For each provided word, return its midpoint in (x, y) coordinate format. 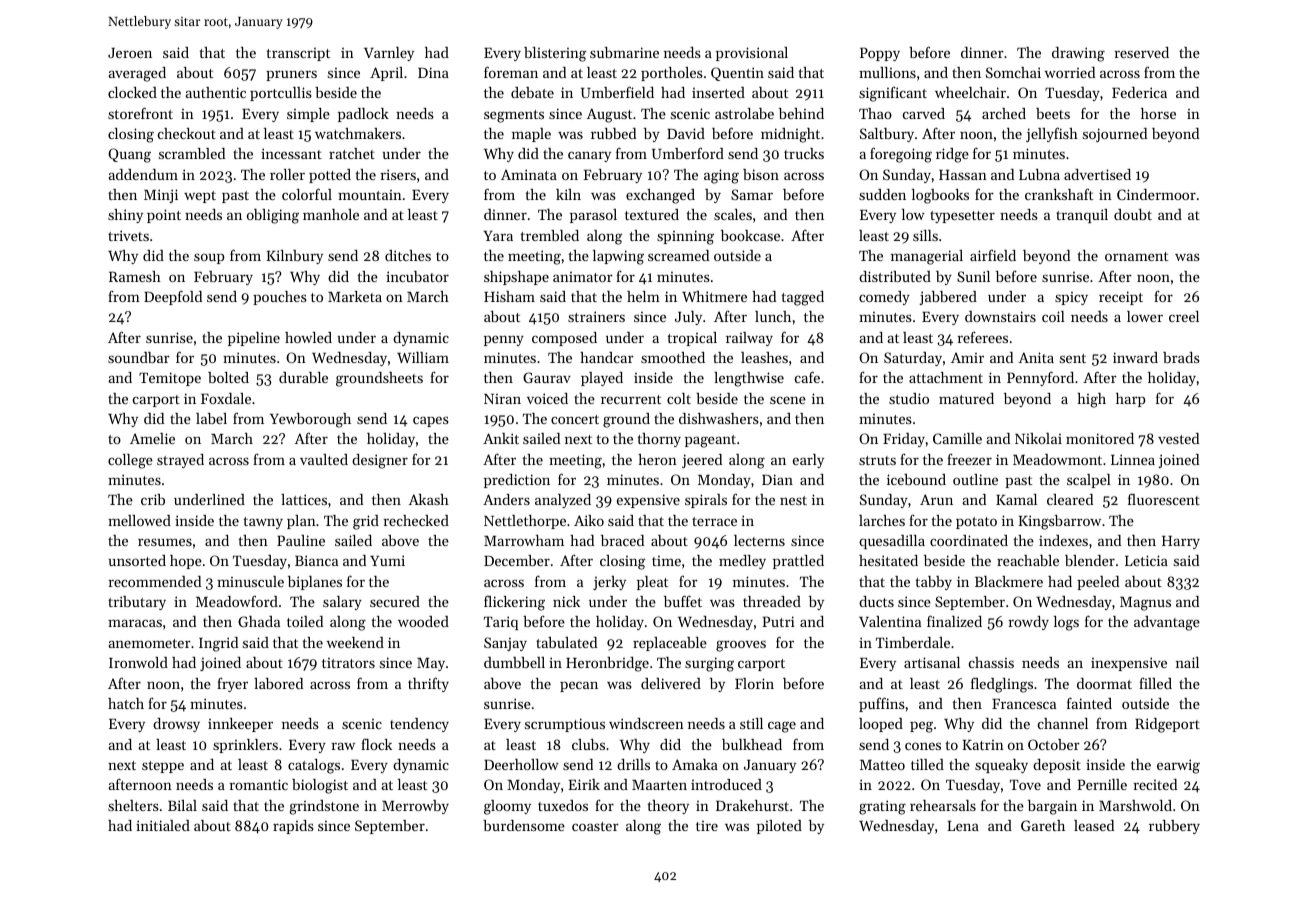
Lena (963, 826)
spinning (685, 237)
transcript (298, 54)
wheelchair (970, 92)
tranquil (1082, 216)
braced (622, 540)
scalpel (1089, 481)
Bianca (316, 560)
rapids (293, 827)
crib (153, 499)
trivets (128, 235)
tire (707, 826)
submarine (624, 52)
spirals (706, 501)
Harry (1181, 542)
